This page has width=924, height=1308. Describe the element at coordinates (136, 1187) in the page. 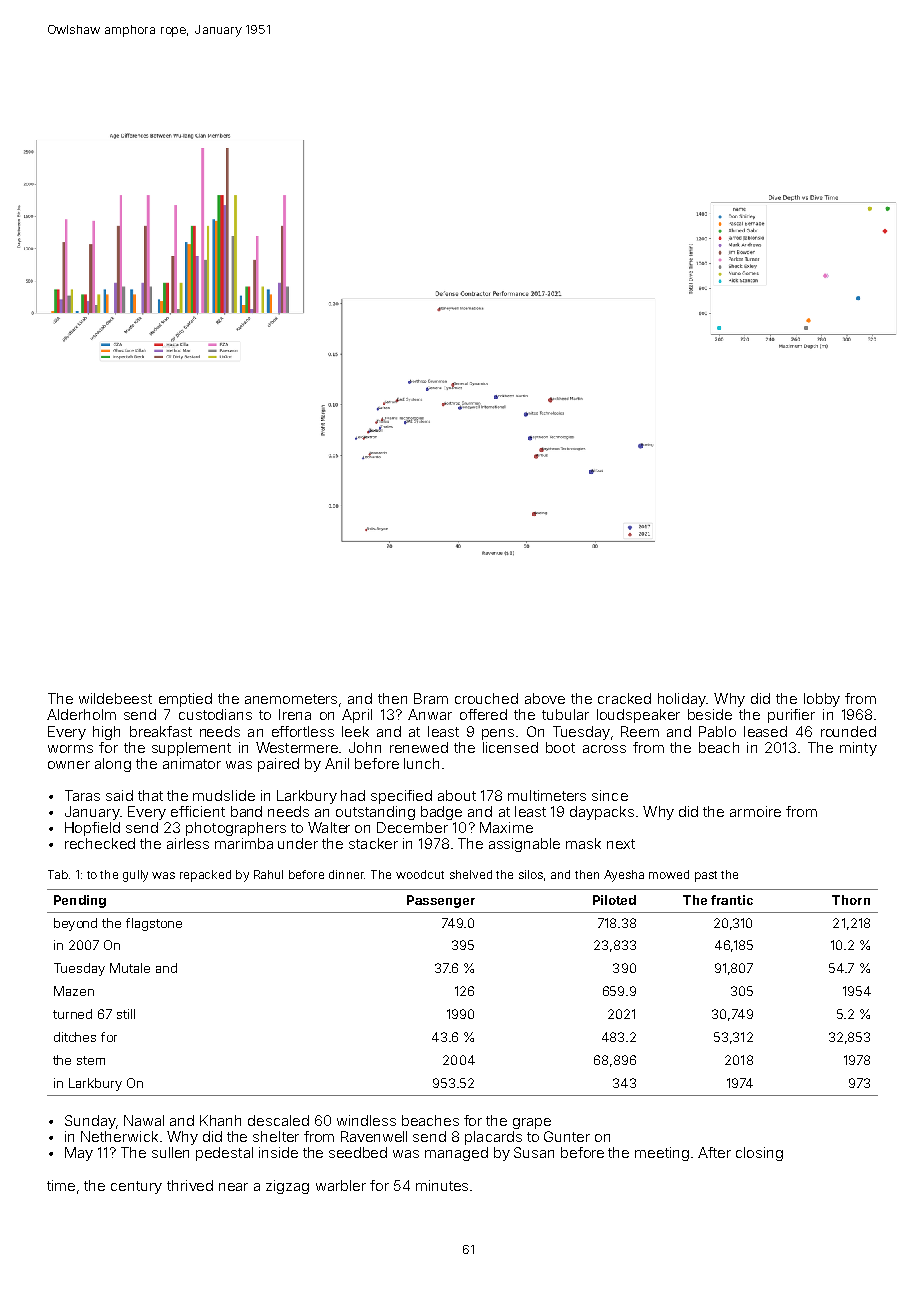

I see `century` at that location.
